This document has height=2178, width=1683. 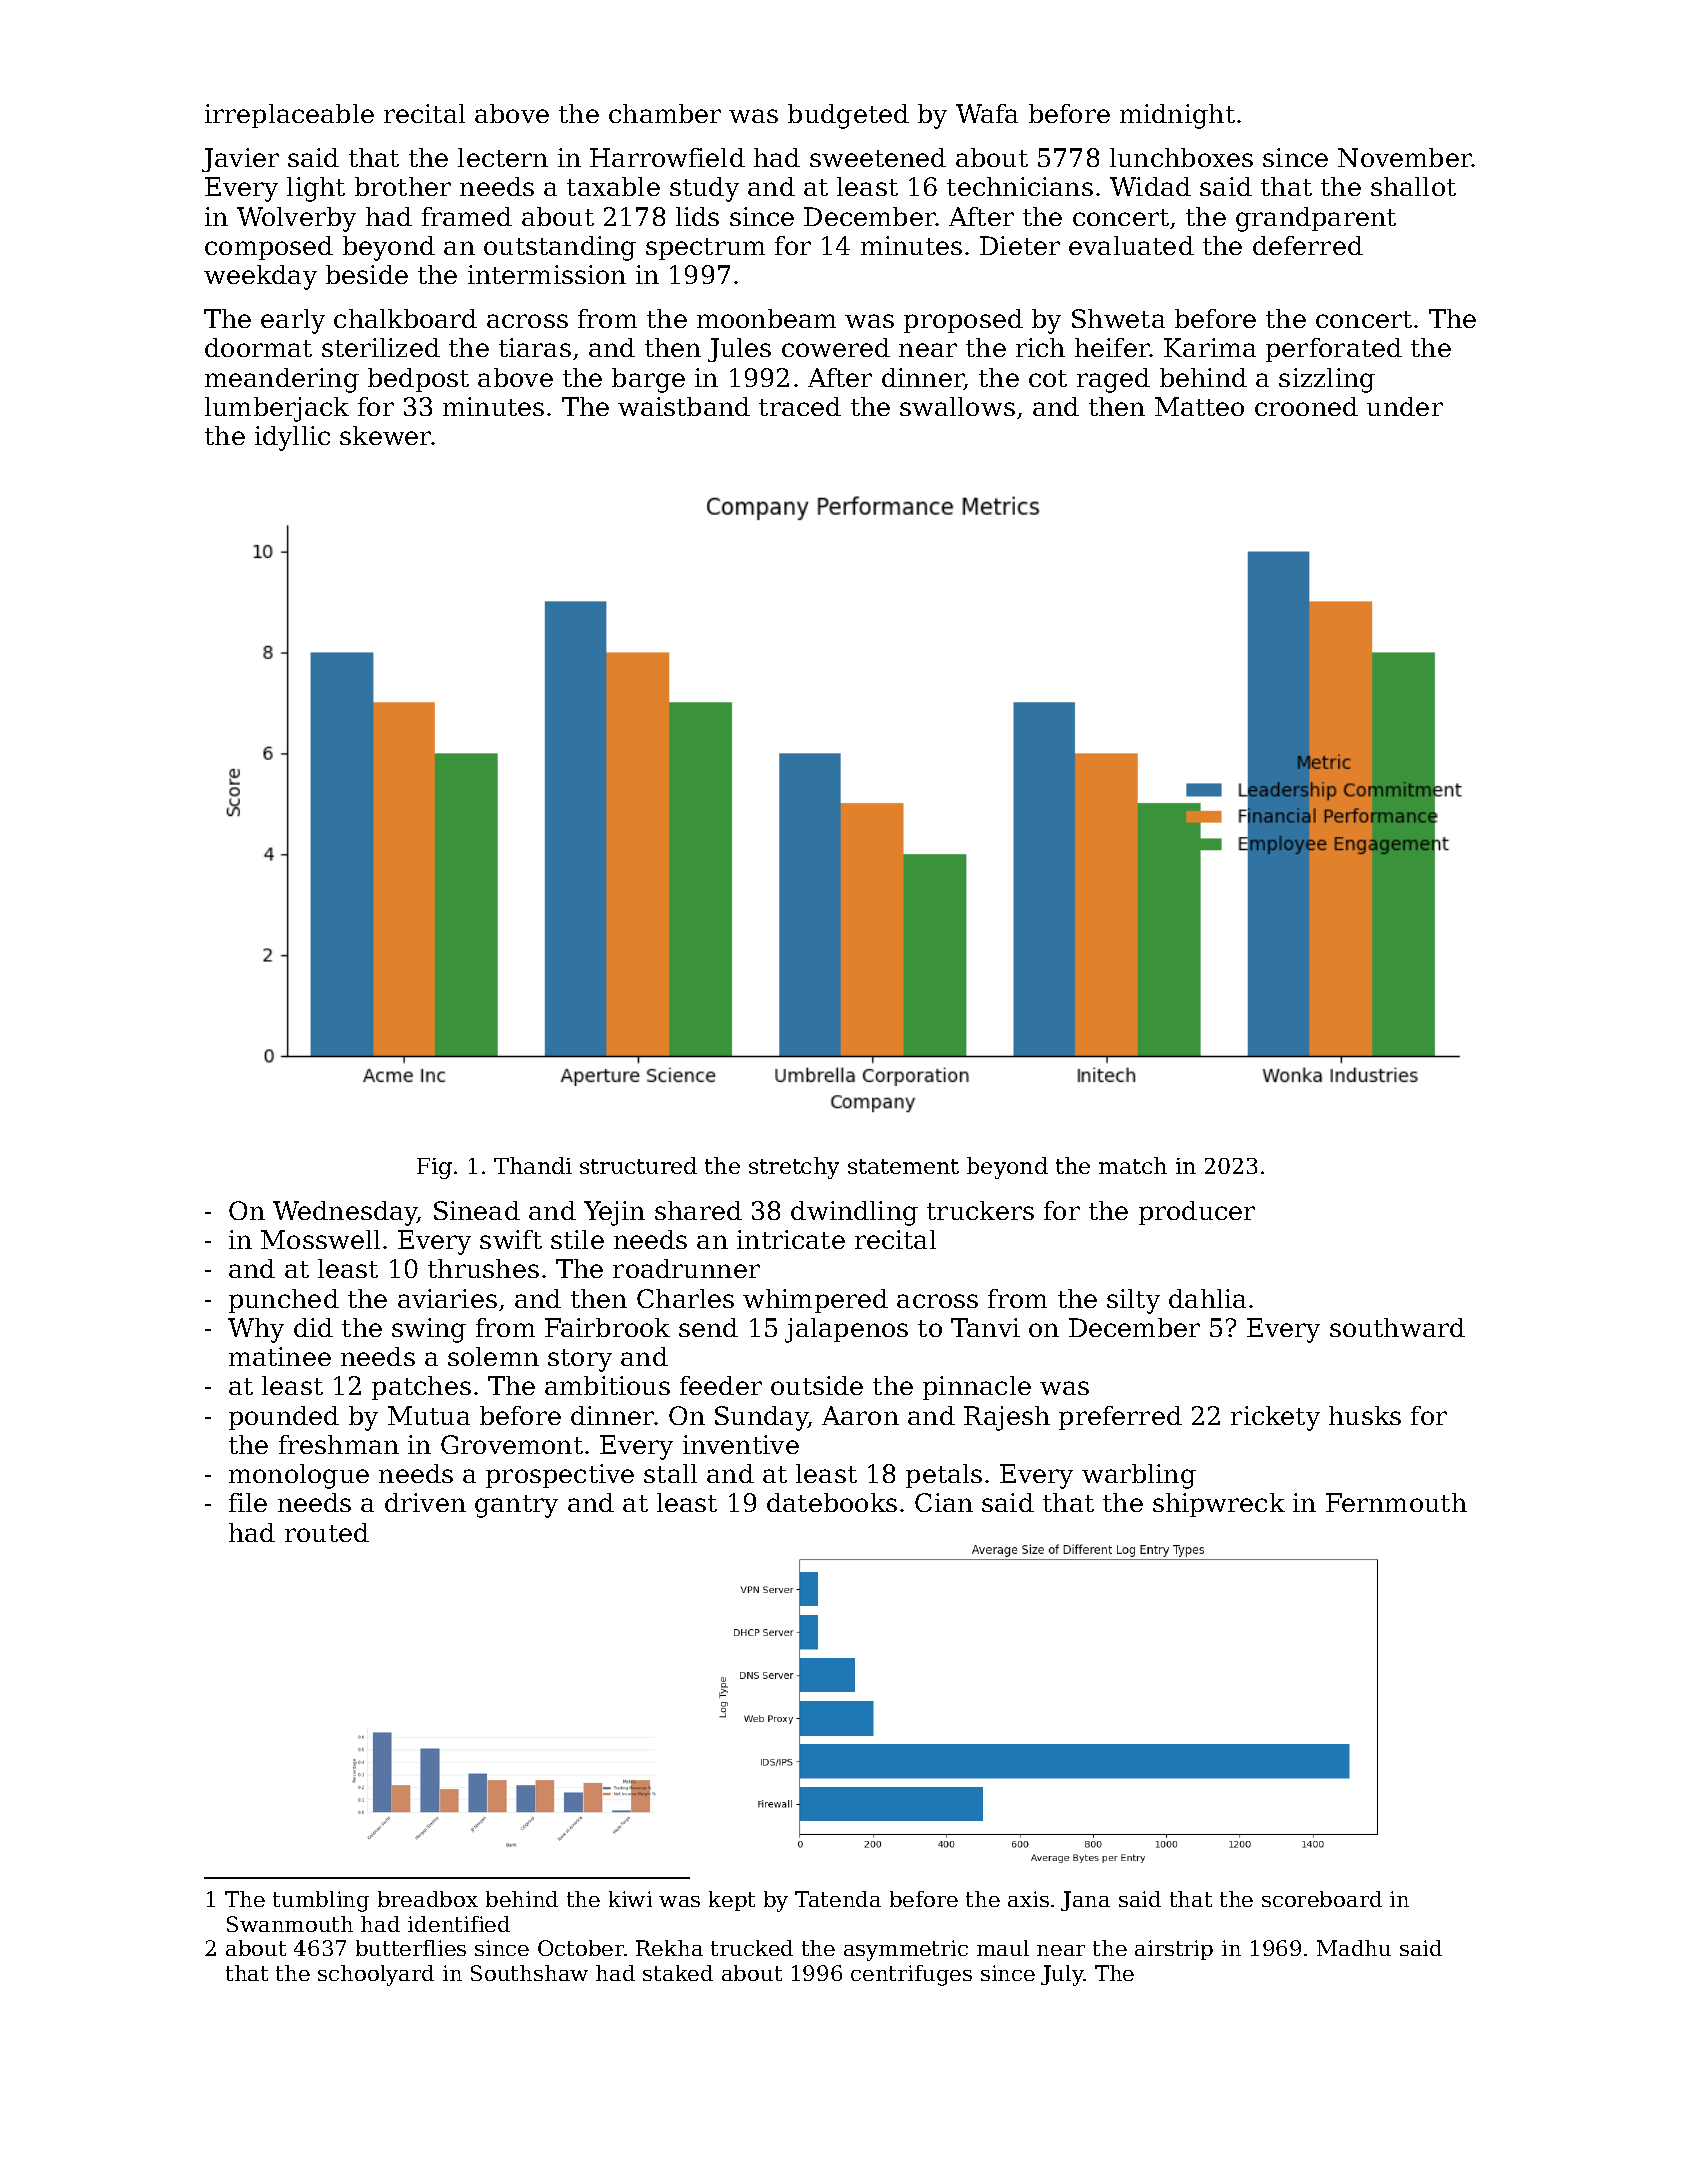 I want to click on Thandi, so click(x=533, y=1165).
